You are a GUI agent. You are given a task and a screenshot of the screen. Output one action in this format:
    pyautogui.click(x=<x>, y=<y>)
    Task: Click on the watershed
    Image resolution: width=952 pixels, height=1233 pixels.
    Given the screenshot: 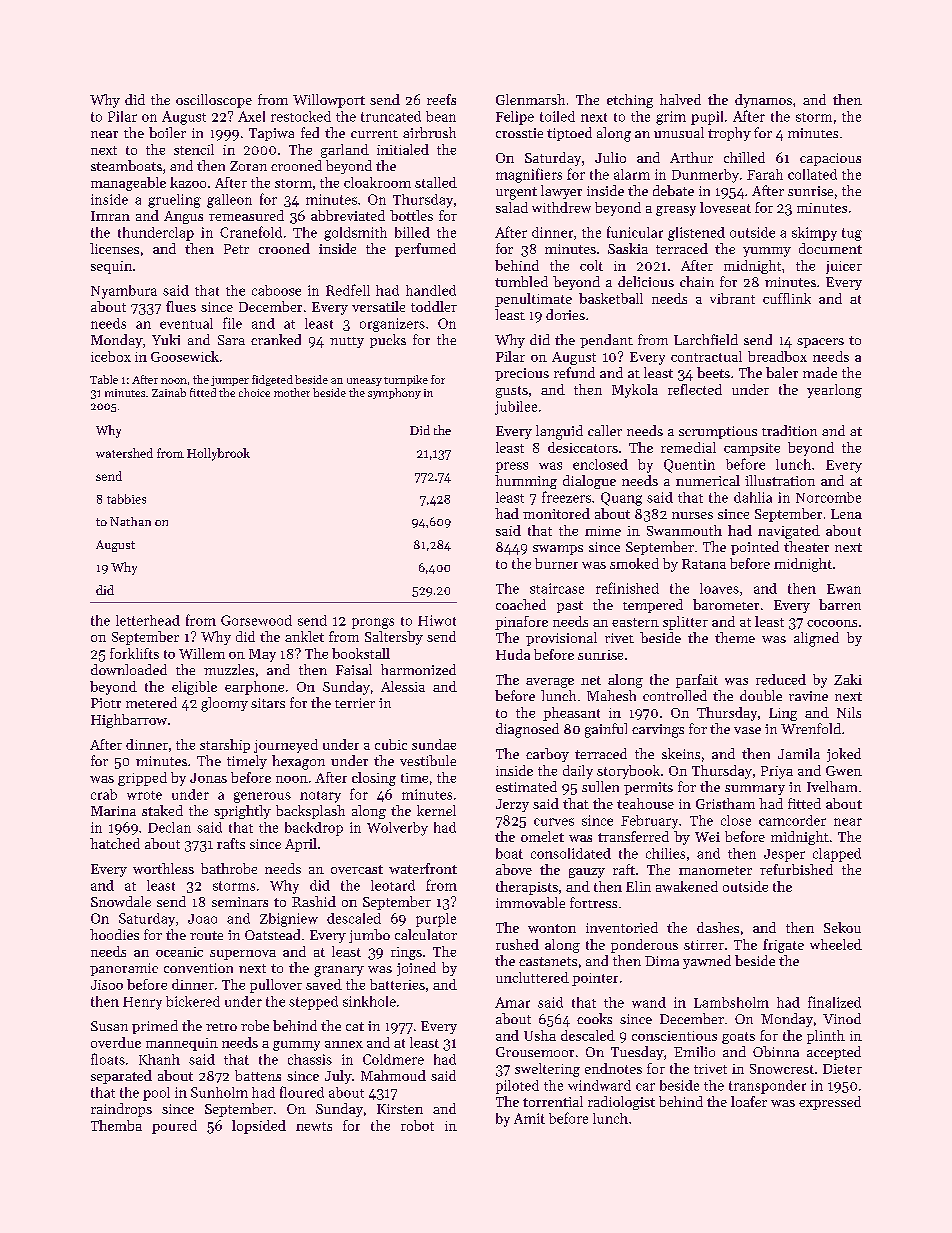 What is the action you would take?
    pyautogui.click(x=124, y=453)
